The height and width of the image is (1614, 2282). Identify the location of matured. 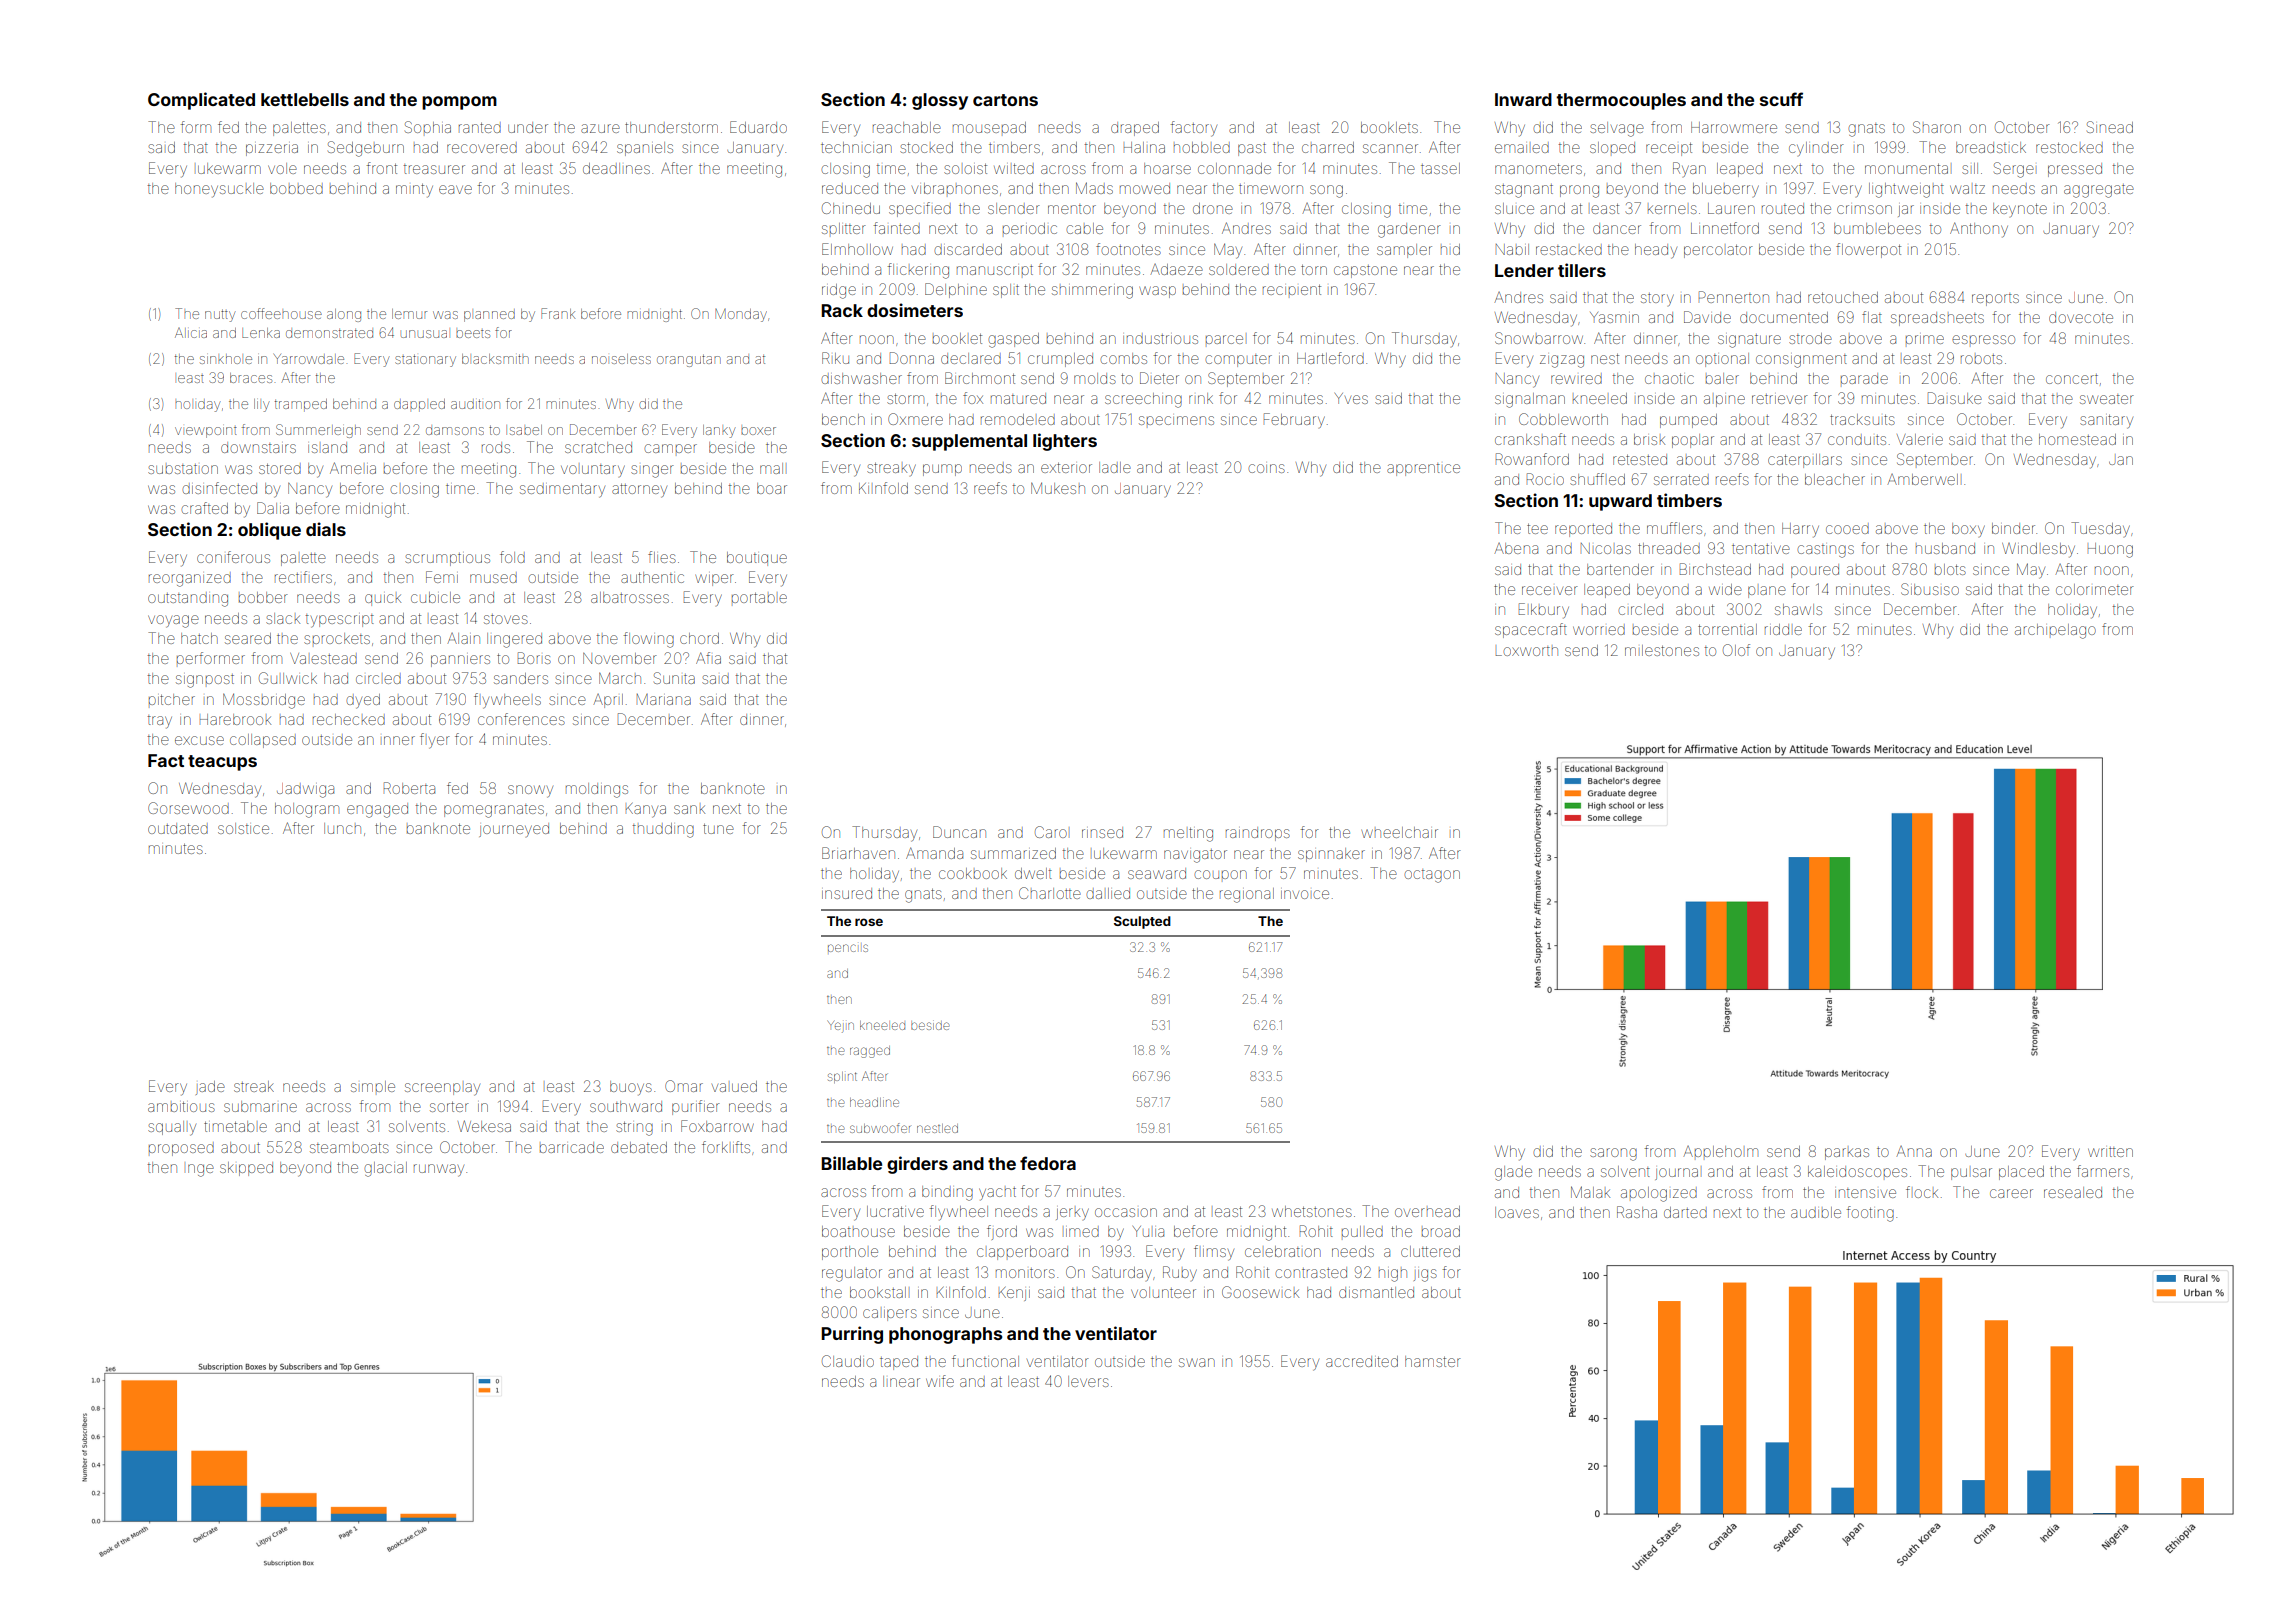
(1018, 398).
